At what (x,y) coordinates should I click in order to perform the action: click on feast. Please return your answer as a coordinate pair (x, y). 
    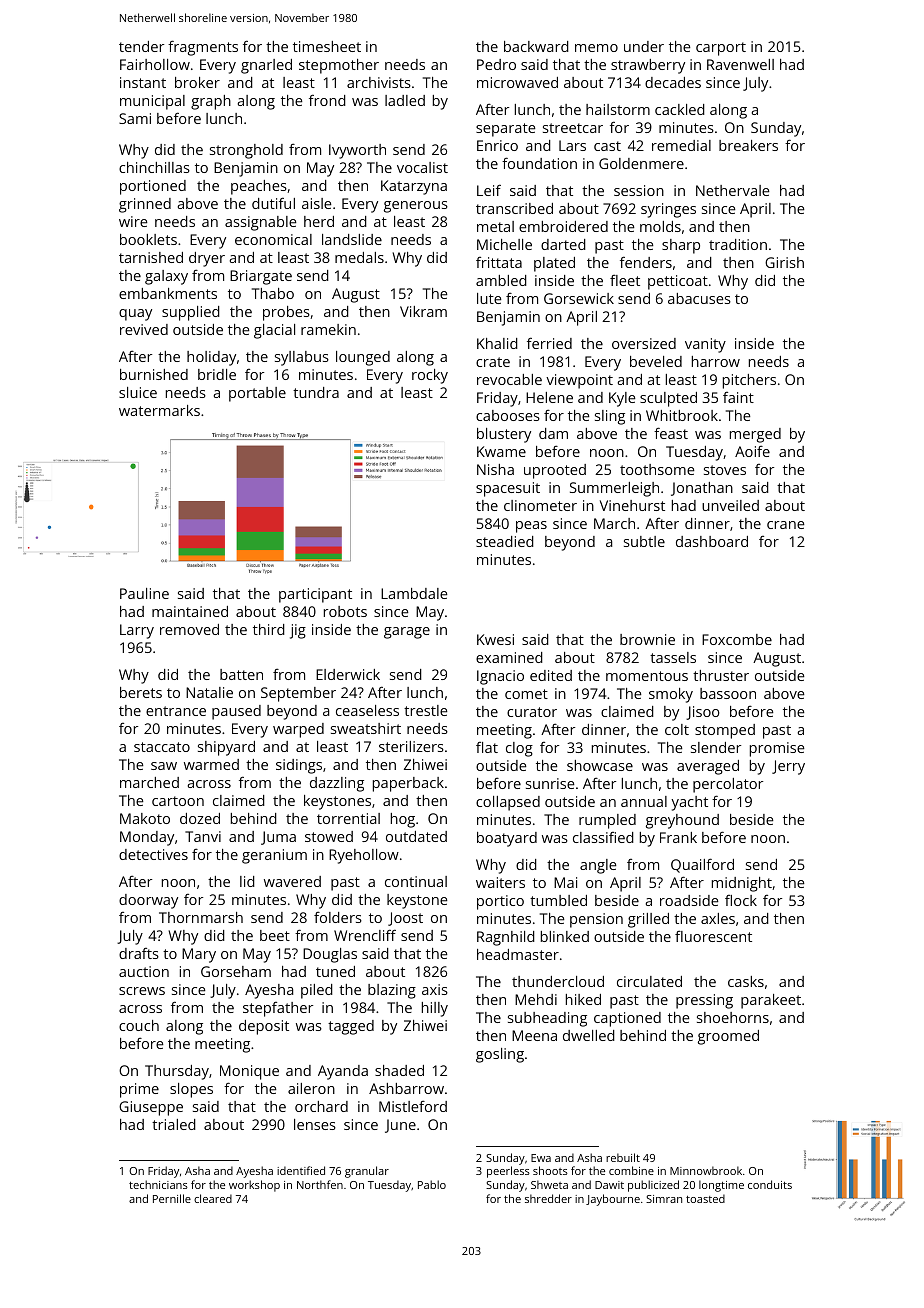
    Looking at the image, I should click on (671, 433).
